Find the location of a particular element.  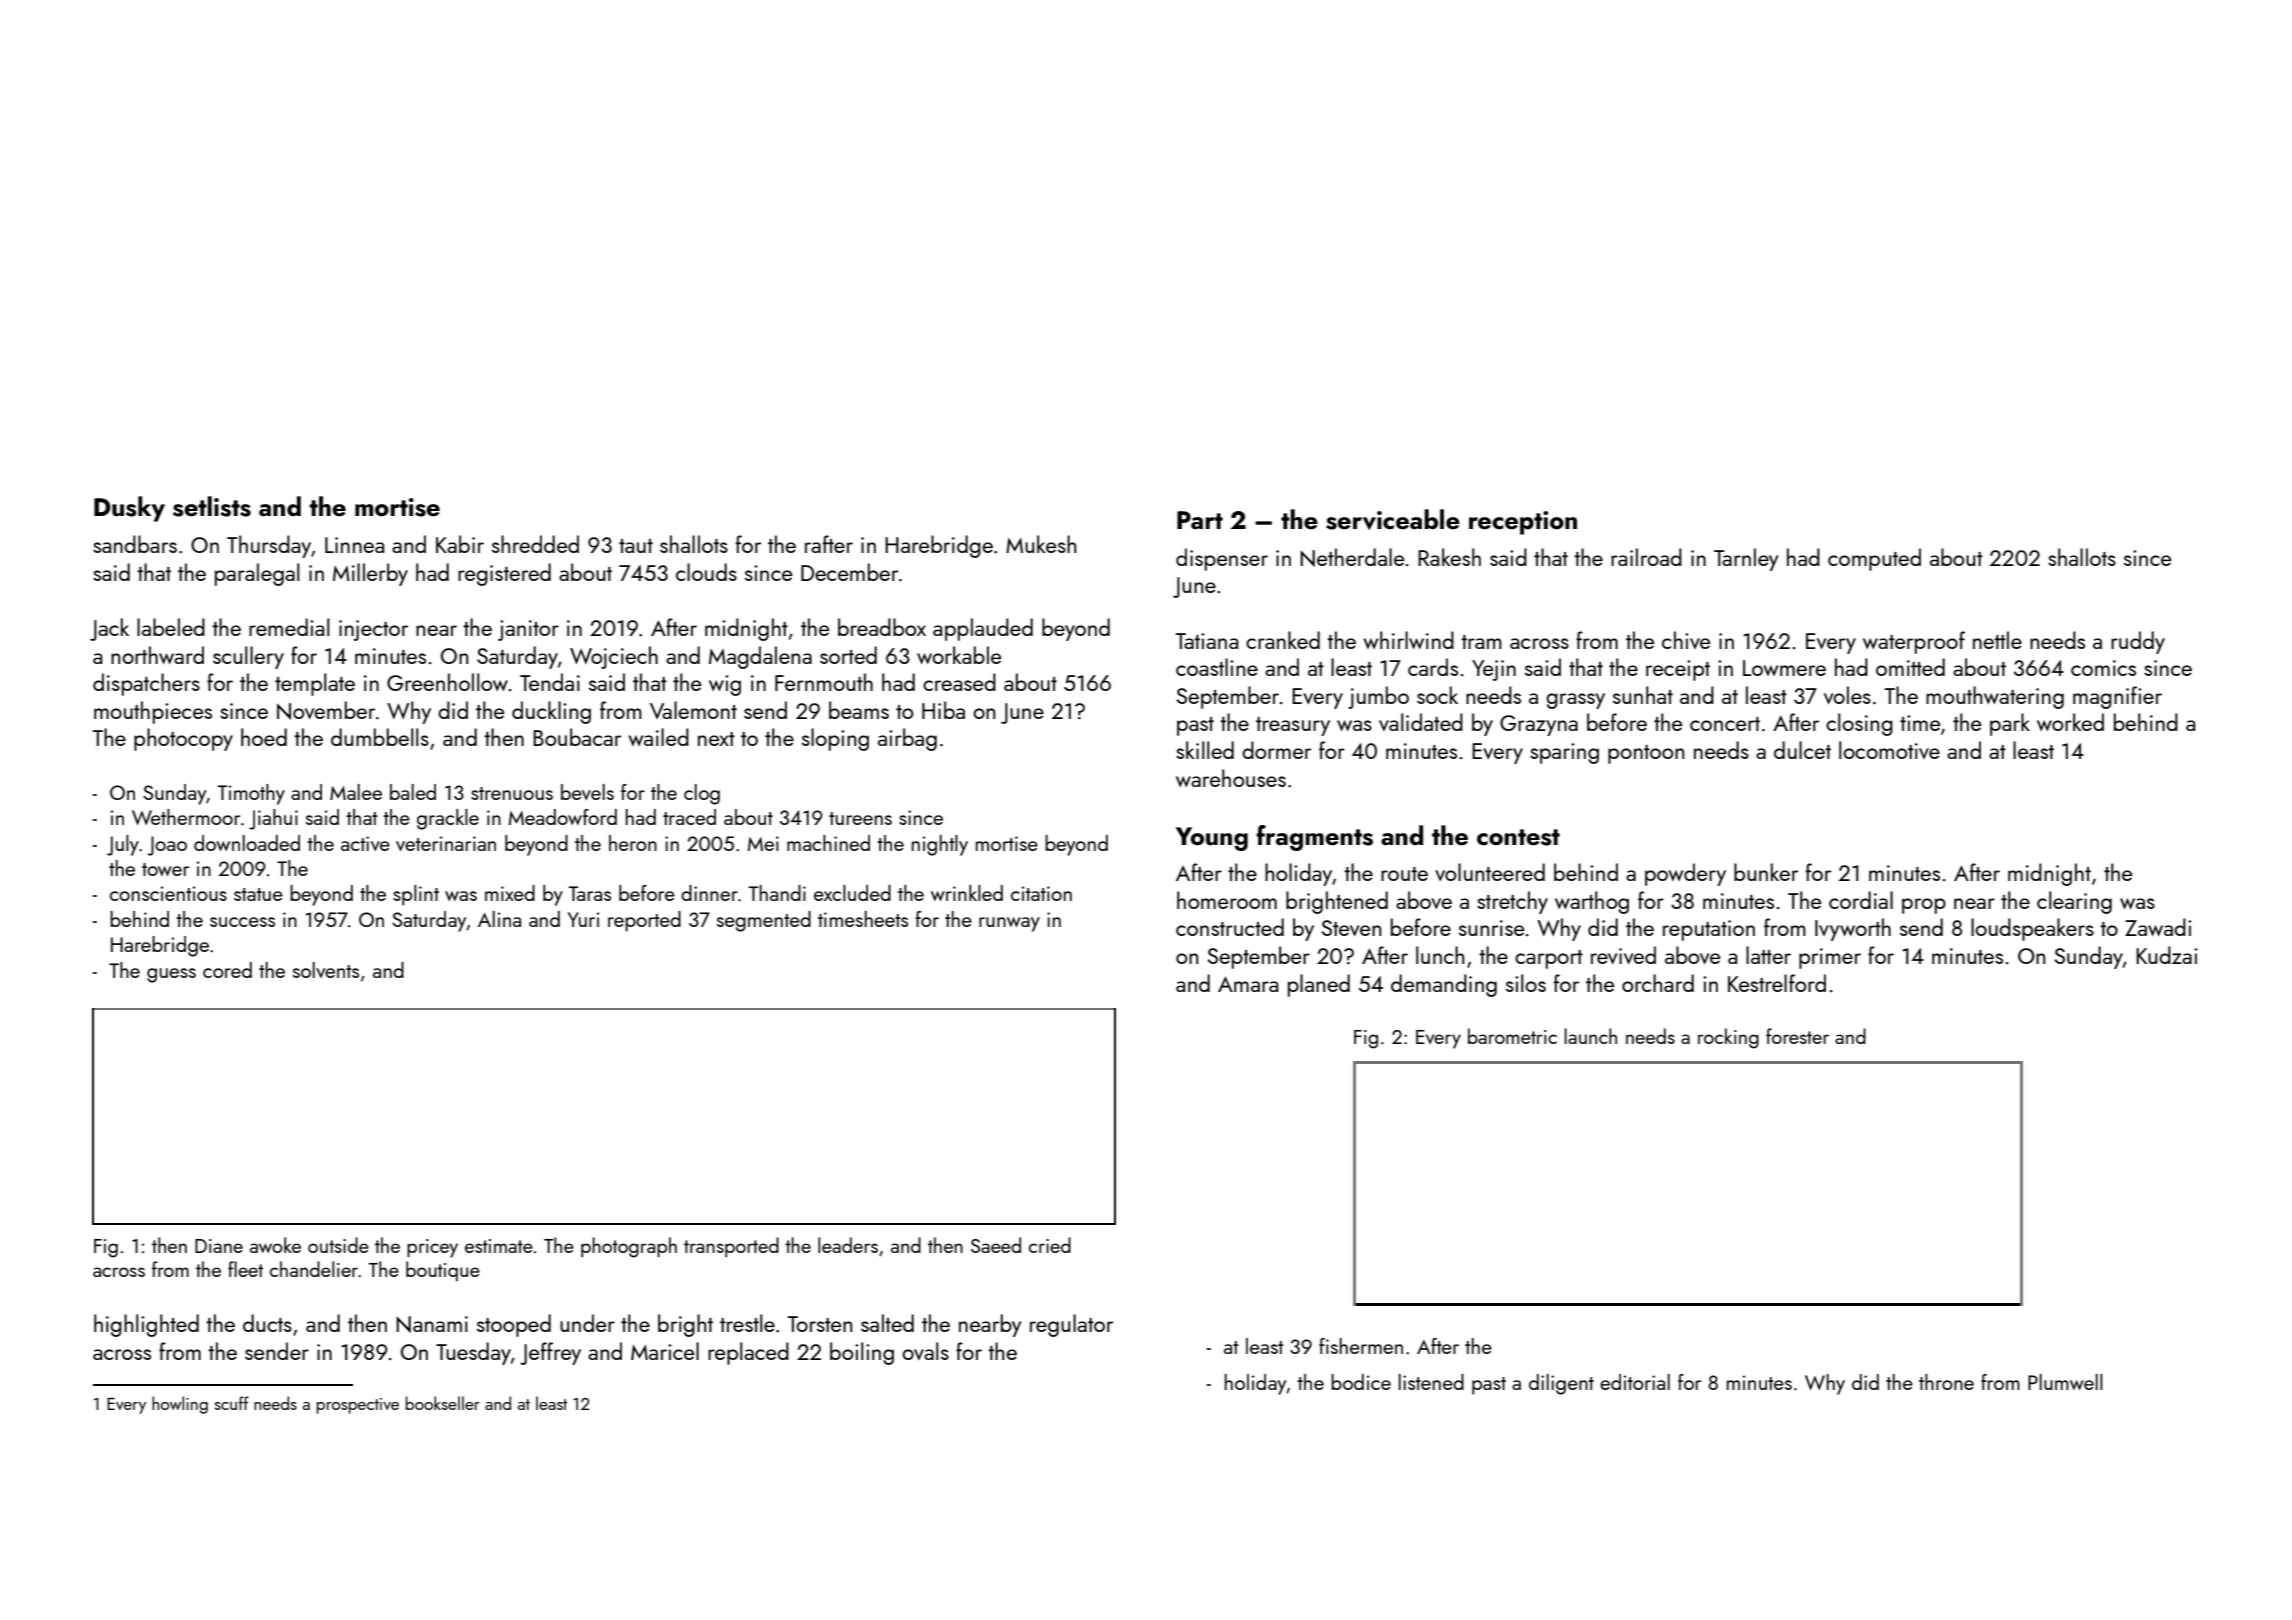

reception is located at coordinates (1523, 523).
